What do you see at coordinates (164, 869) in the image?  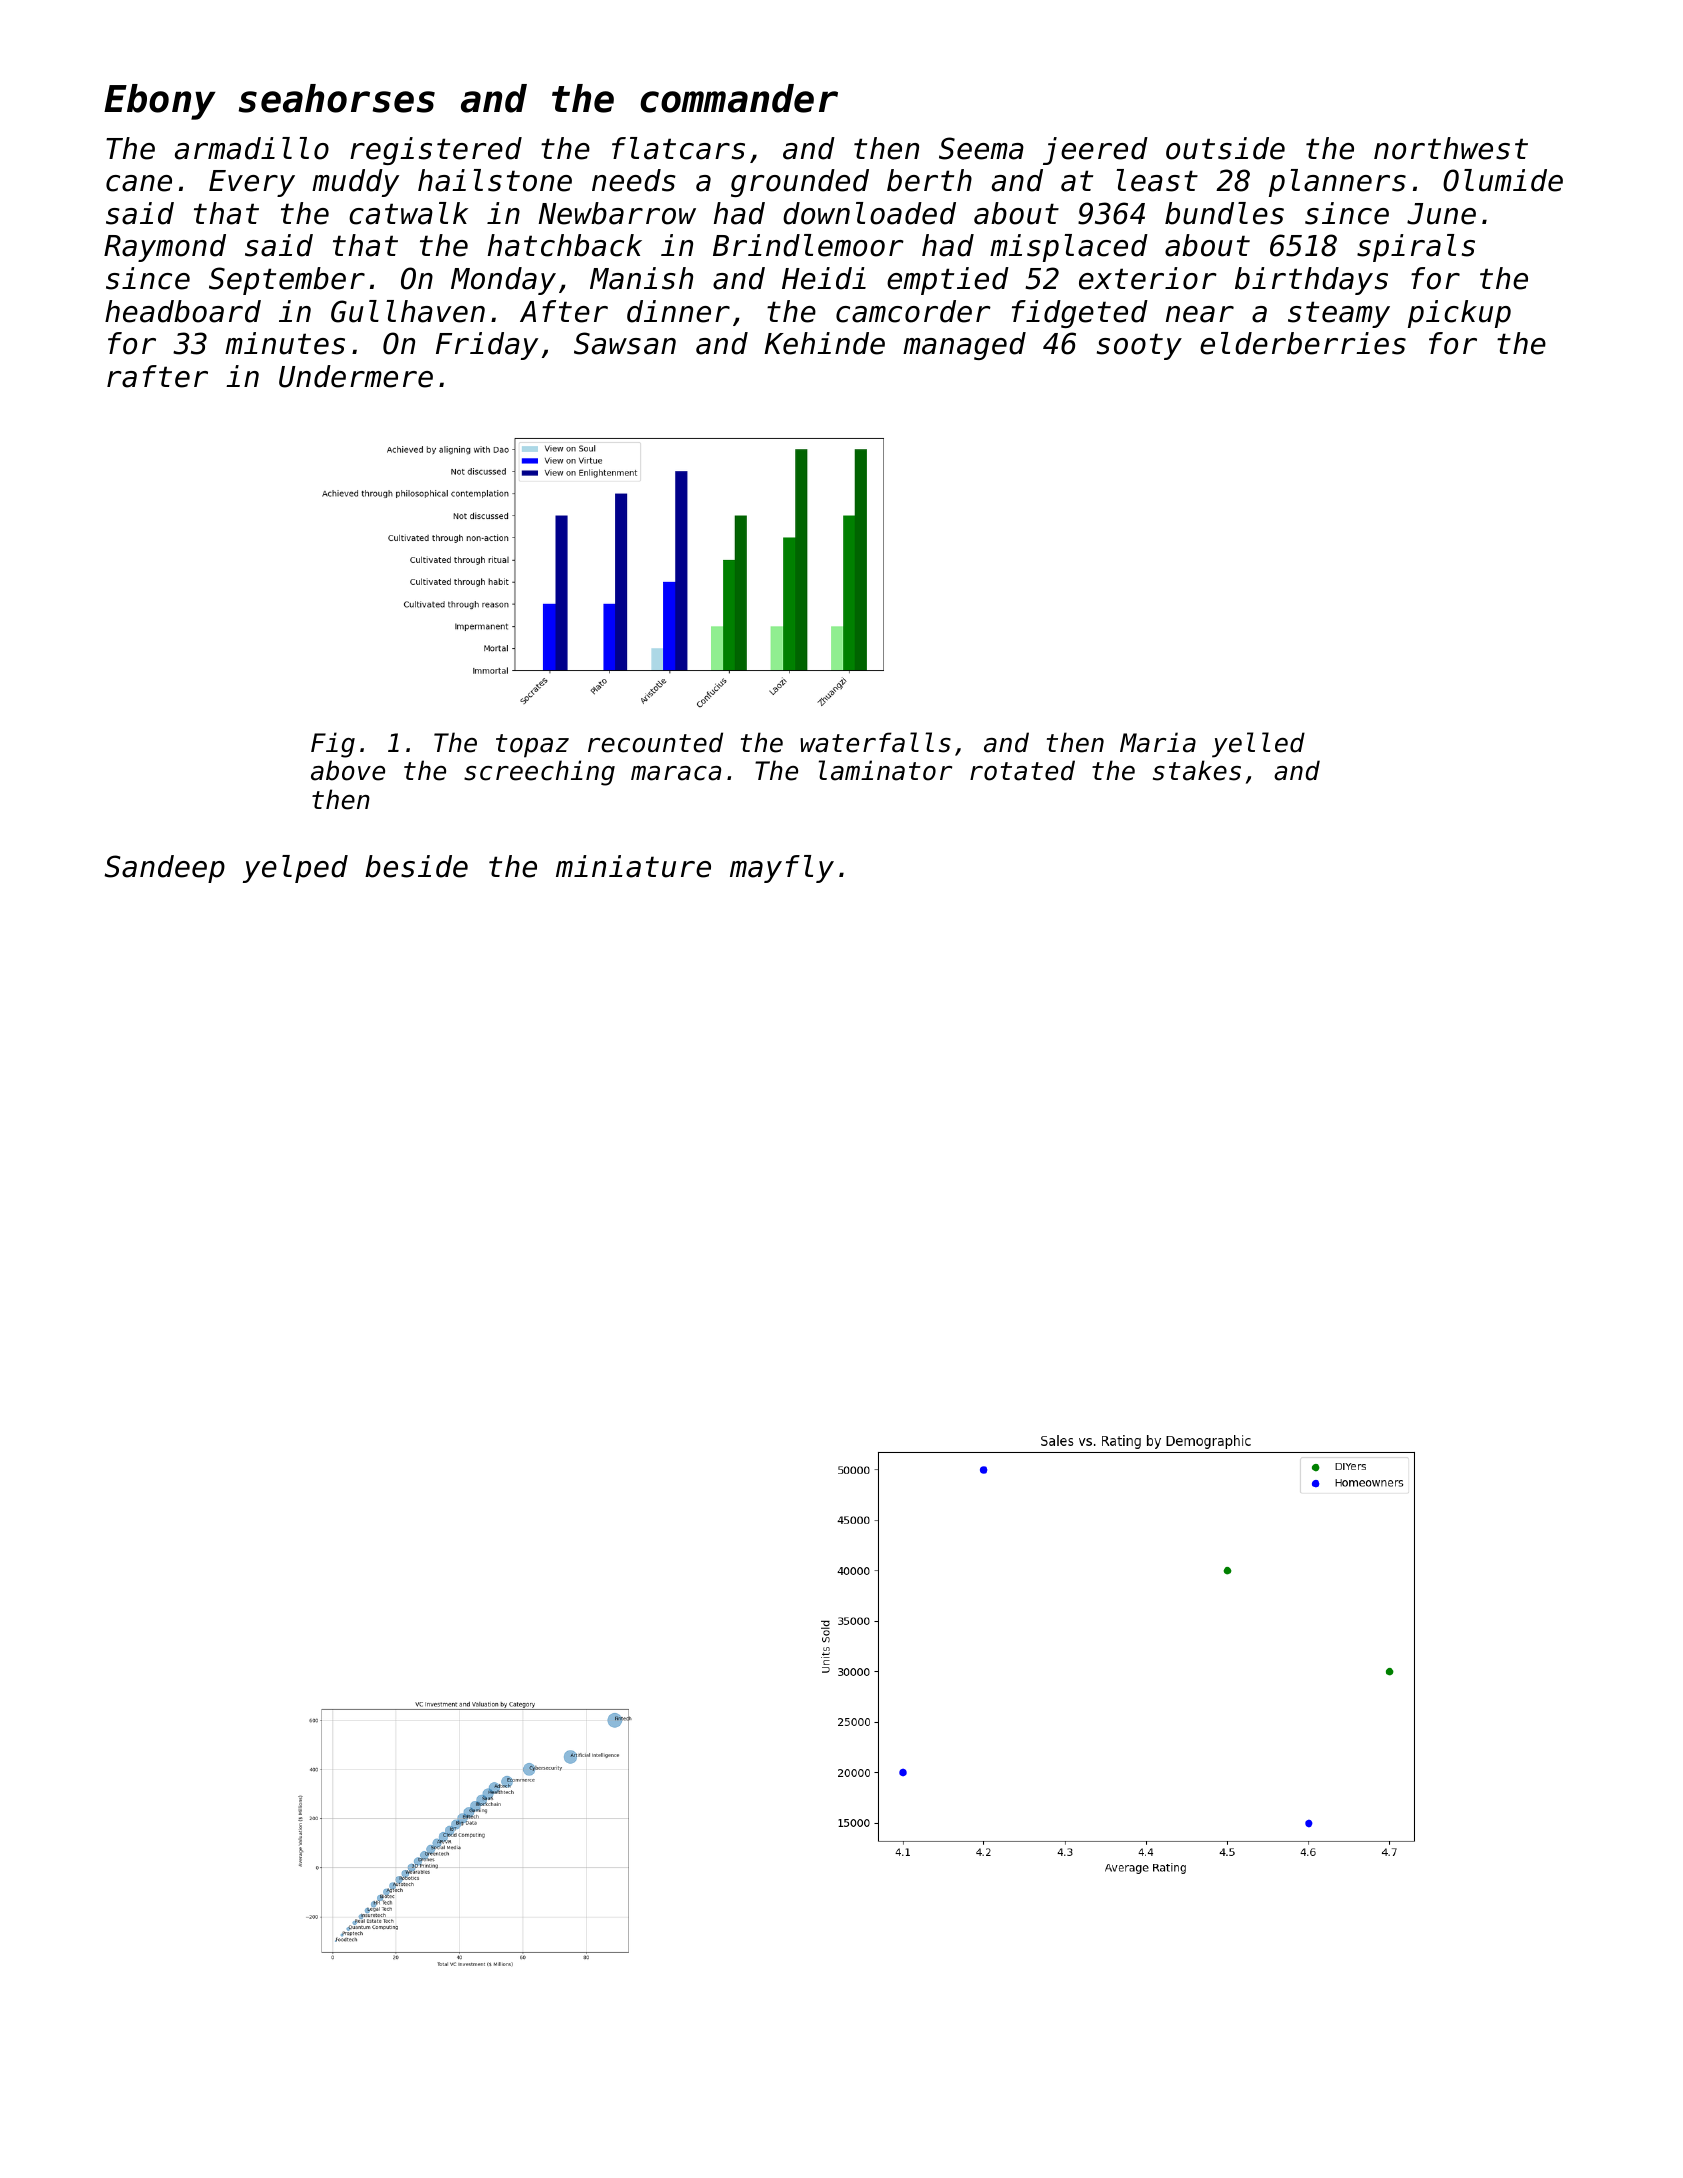 I see `Sandeep` at bounding box center [164, 869].
